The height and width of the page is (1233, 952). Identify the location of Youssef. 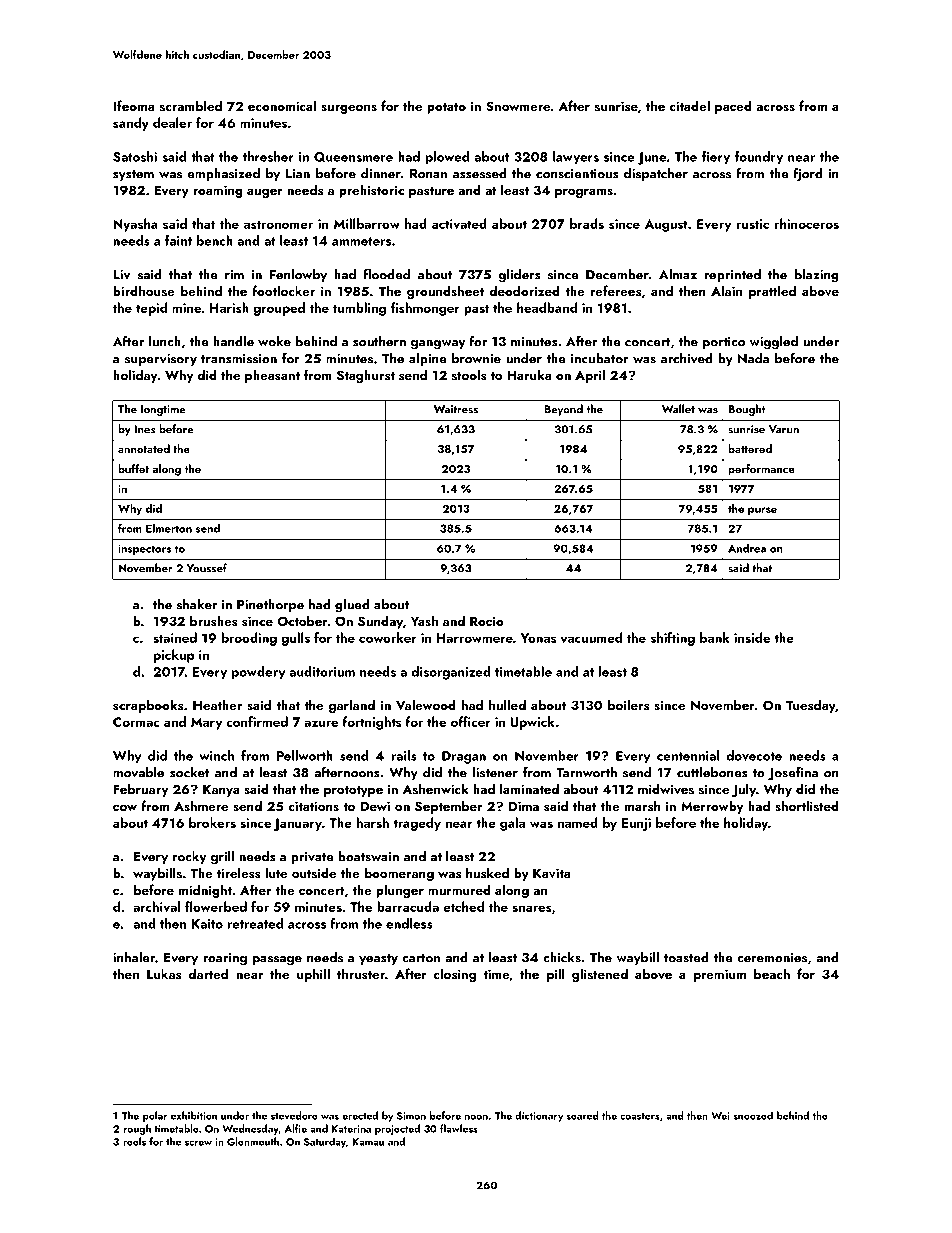
(207, 568).
